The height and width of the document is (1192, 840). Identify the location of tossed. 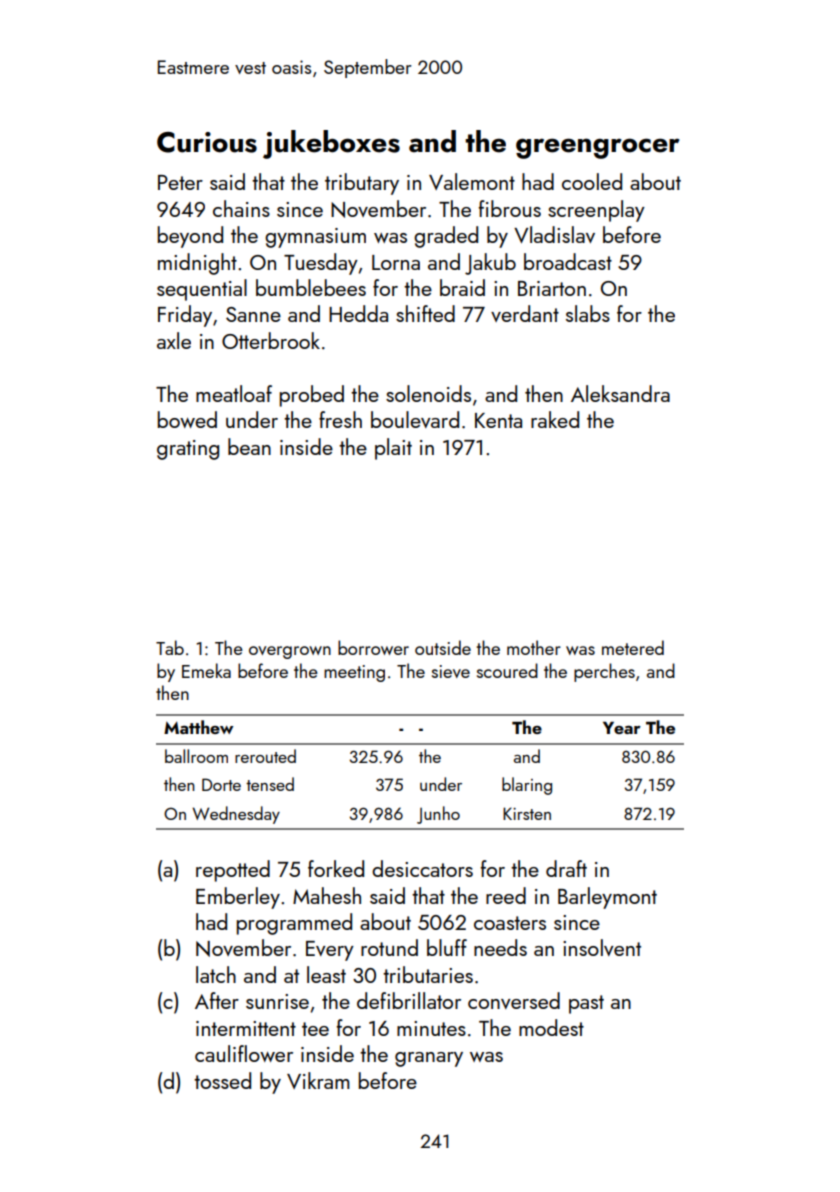
(222, 1080).
